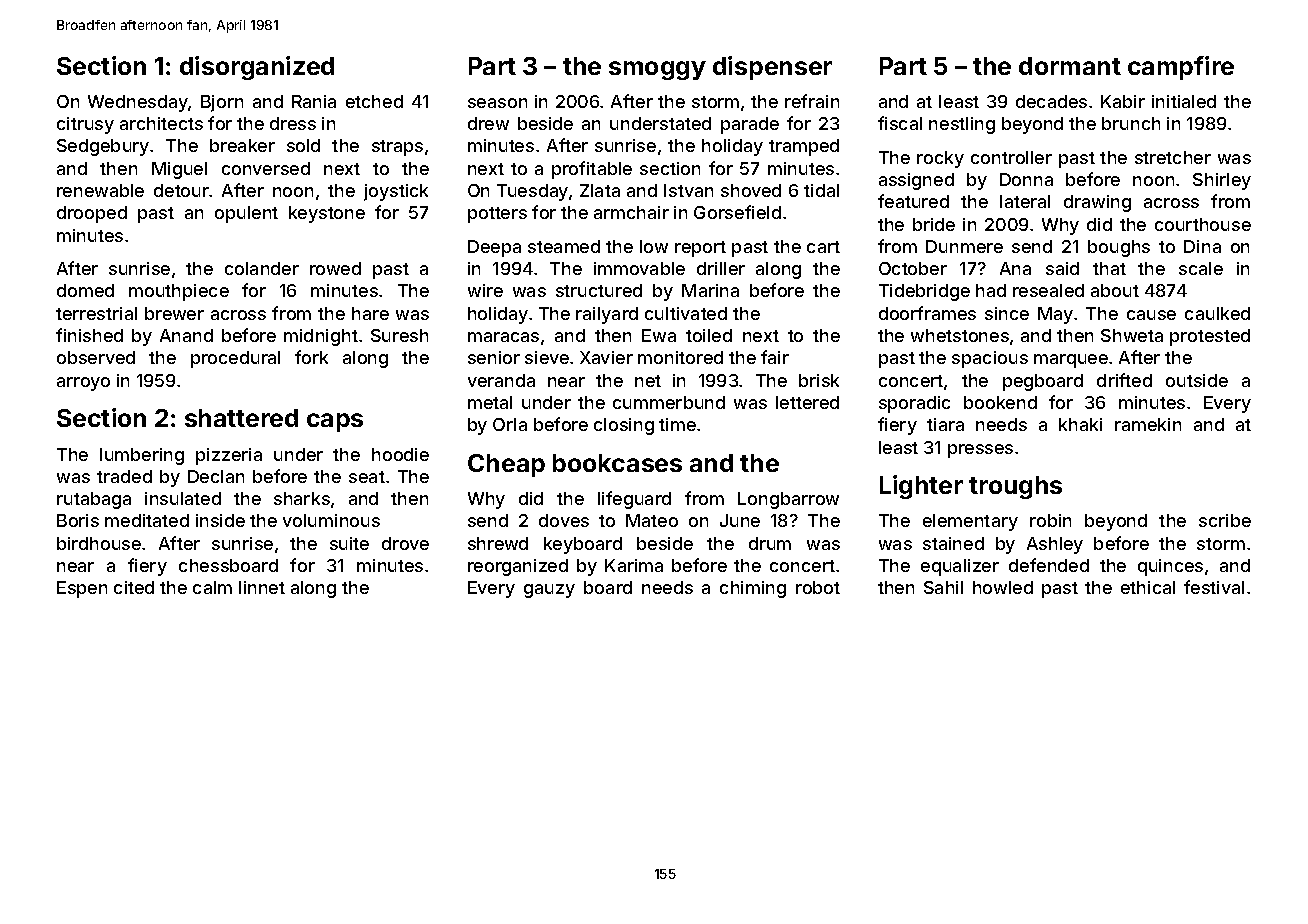 Image resolution: width=1308 pixels, height=924 pixels. What do you see at coordinates (721, 268) in the screenshot?
I see `driller` at bounding box center [721, 268].
